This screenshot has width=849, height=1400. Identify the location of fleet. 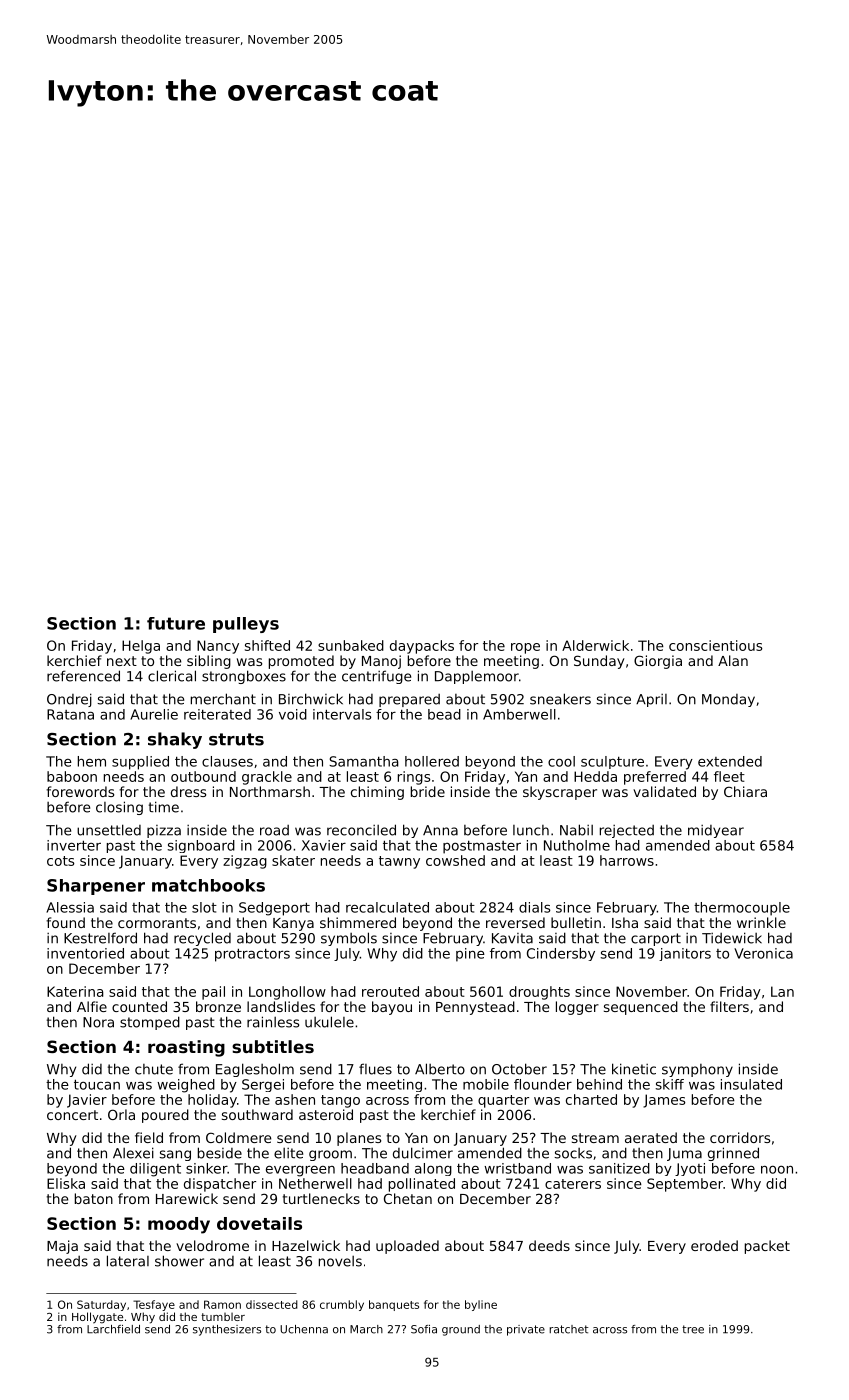
(729, 776).
